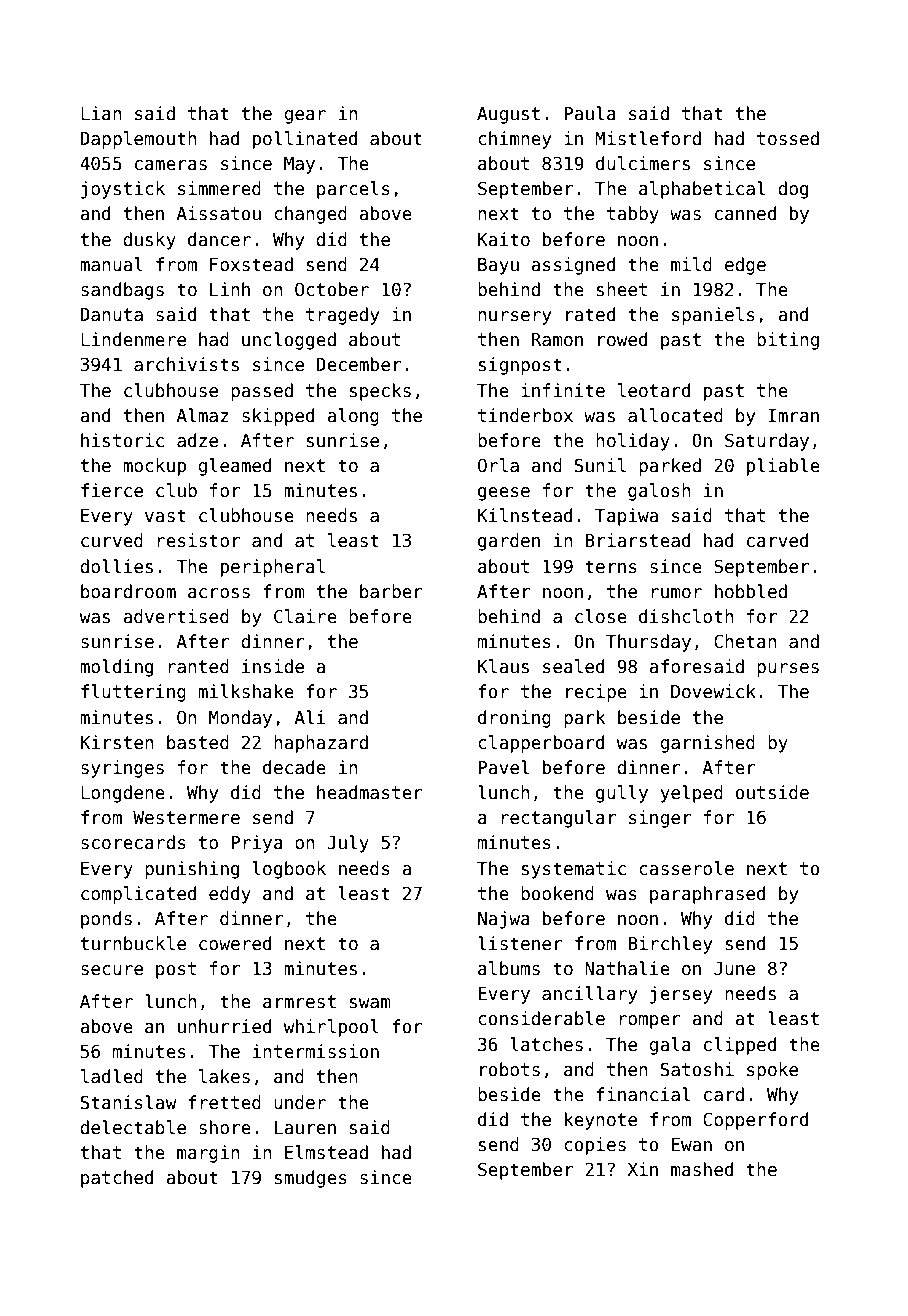 This document has height=1316, width=908. What do you see at coordinates (311, 1179) in the document?
I see `smudges` at bounding box center [311, 1179].
